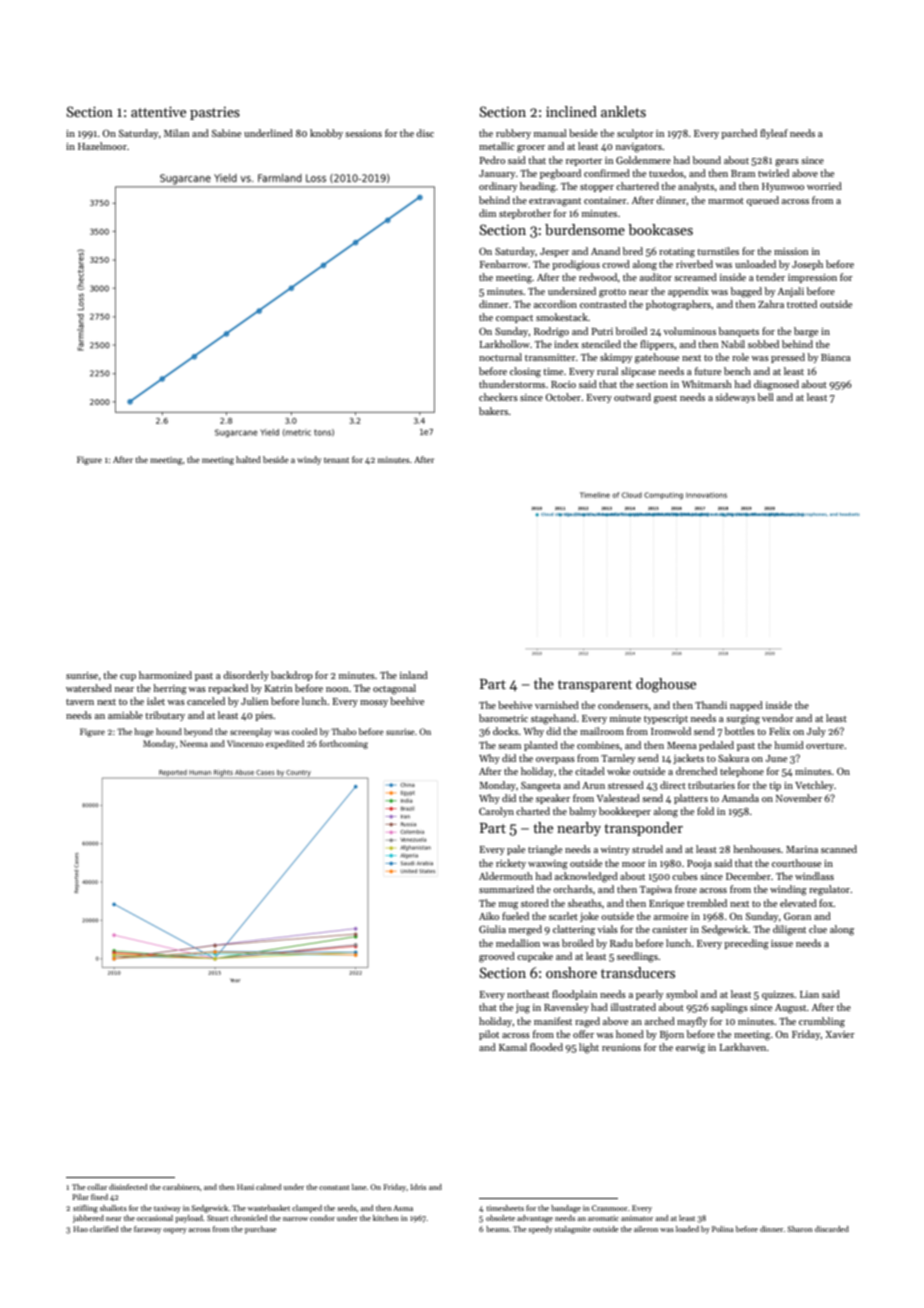 This screenshot has height=1308, width=924. What do you see at coordinates (623, 111) in the screenshot?
I see `anklets` at bounding box center [623, 111].
